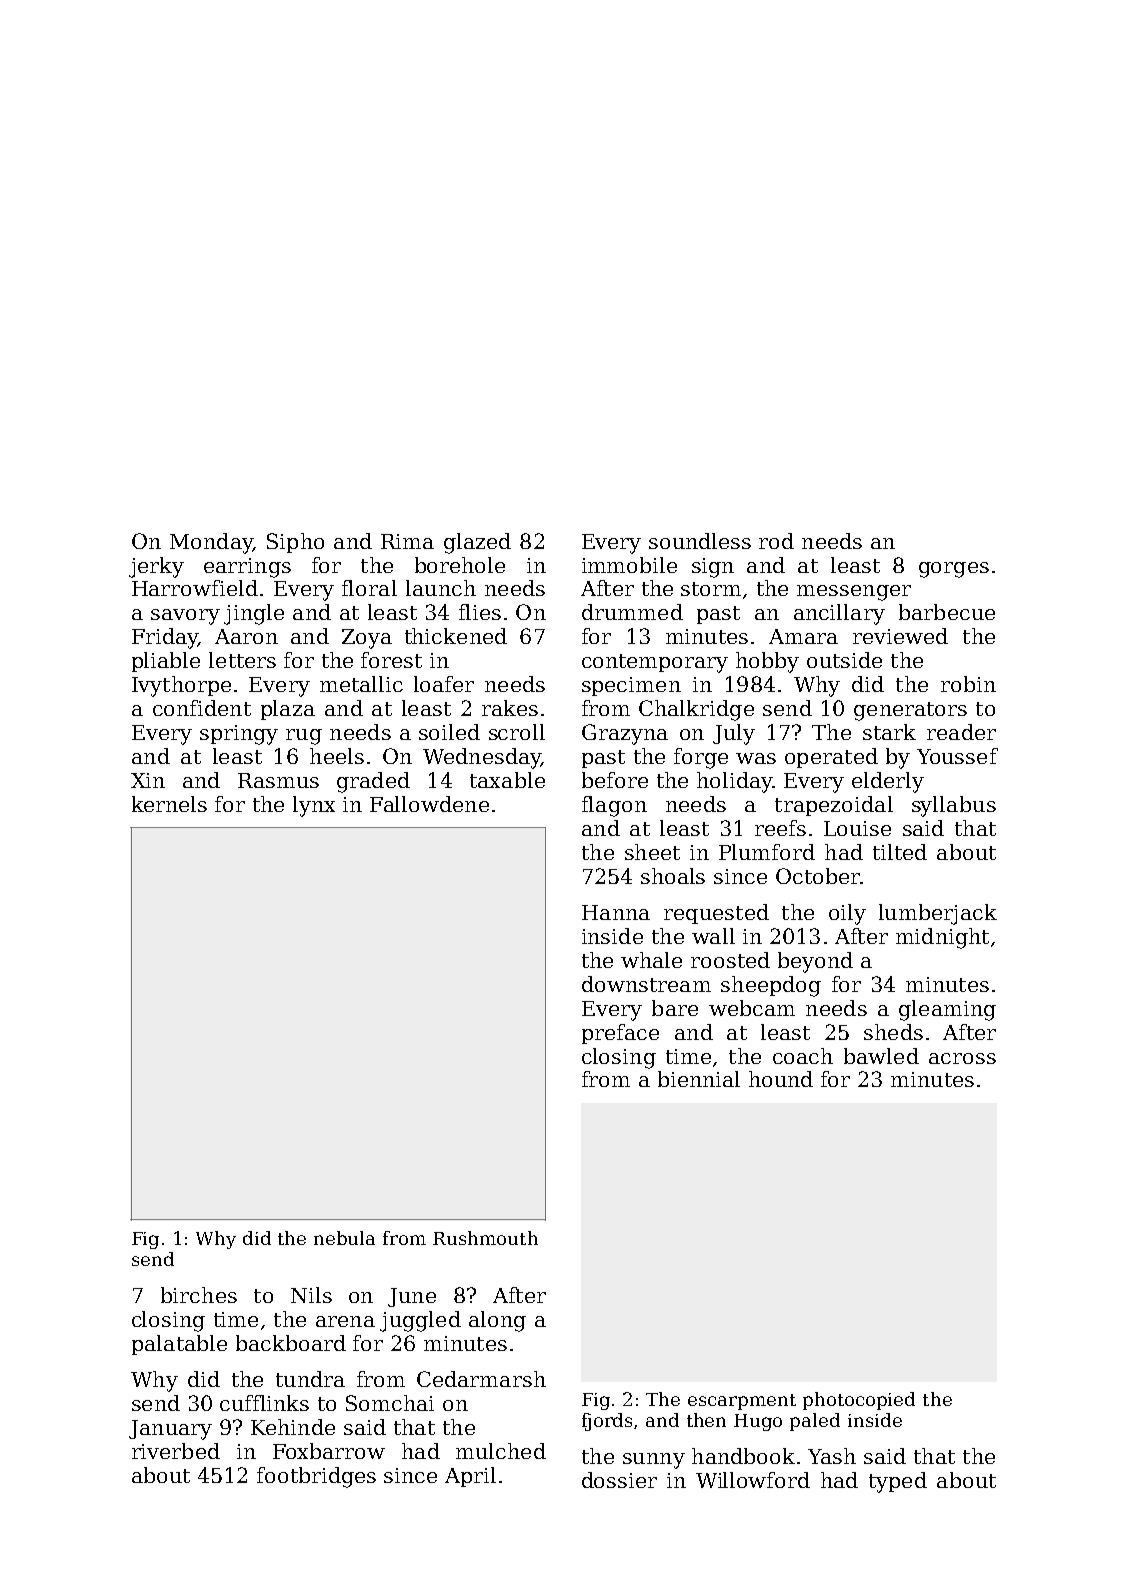 The width and height of the screenshot is (1127, 1594). Describe the element at coordinates (288, 710) in the screenshot. I see `plaza` at that location.
